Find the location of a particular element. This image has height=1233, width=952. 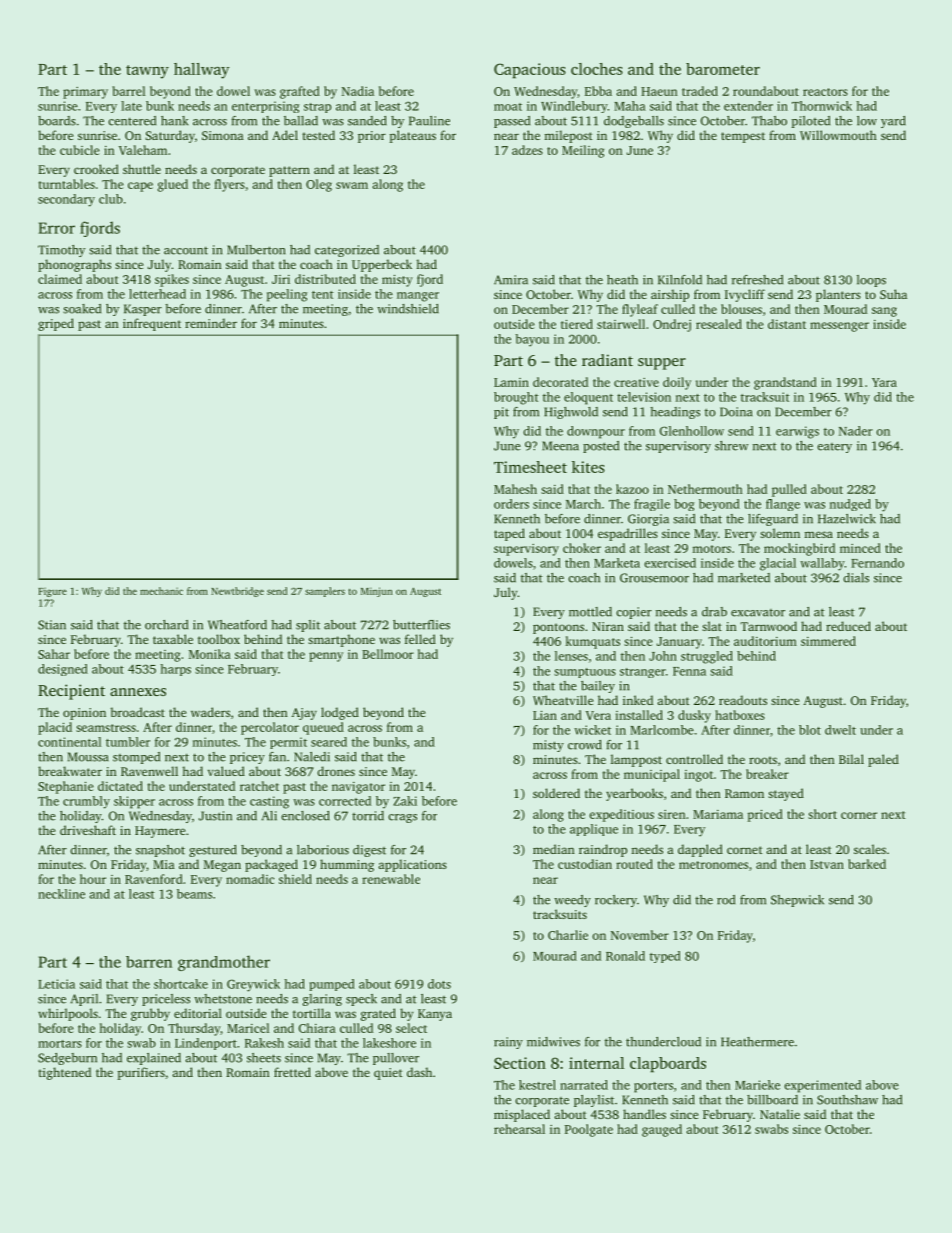

purifiers is located at coordinates (141, 1073).
